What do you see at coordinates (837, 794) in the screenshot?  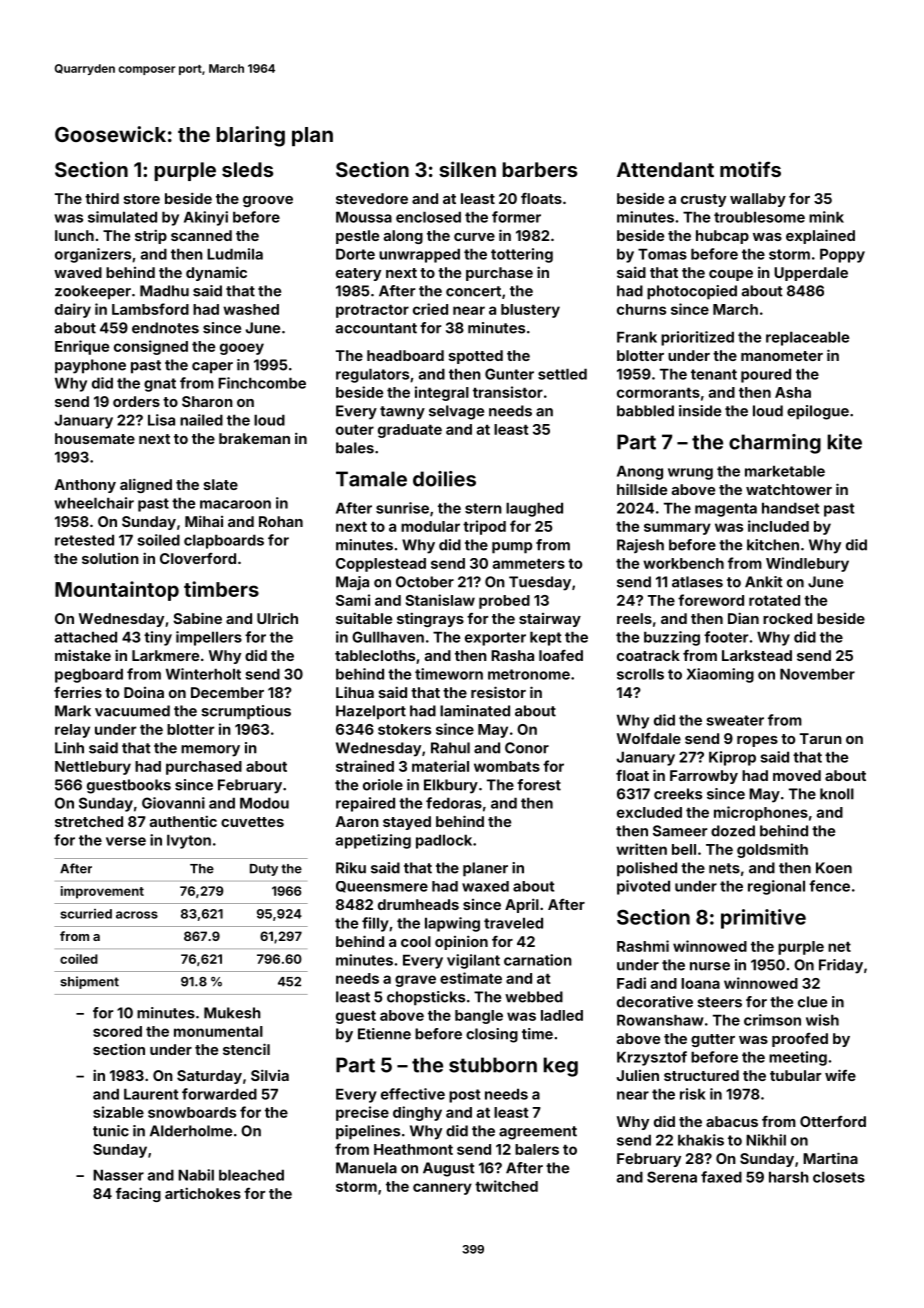 I see `knoll` at bounding box center [837, 794].
